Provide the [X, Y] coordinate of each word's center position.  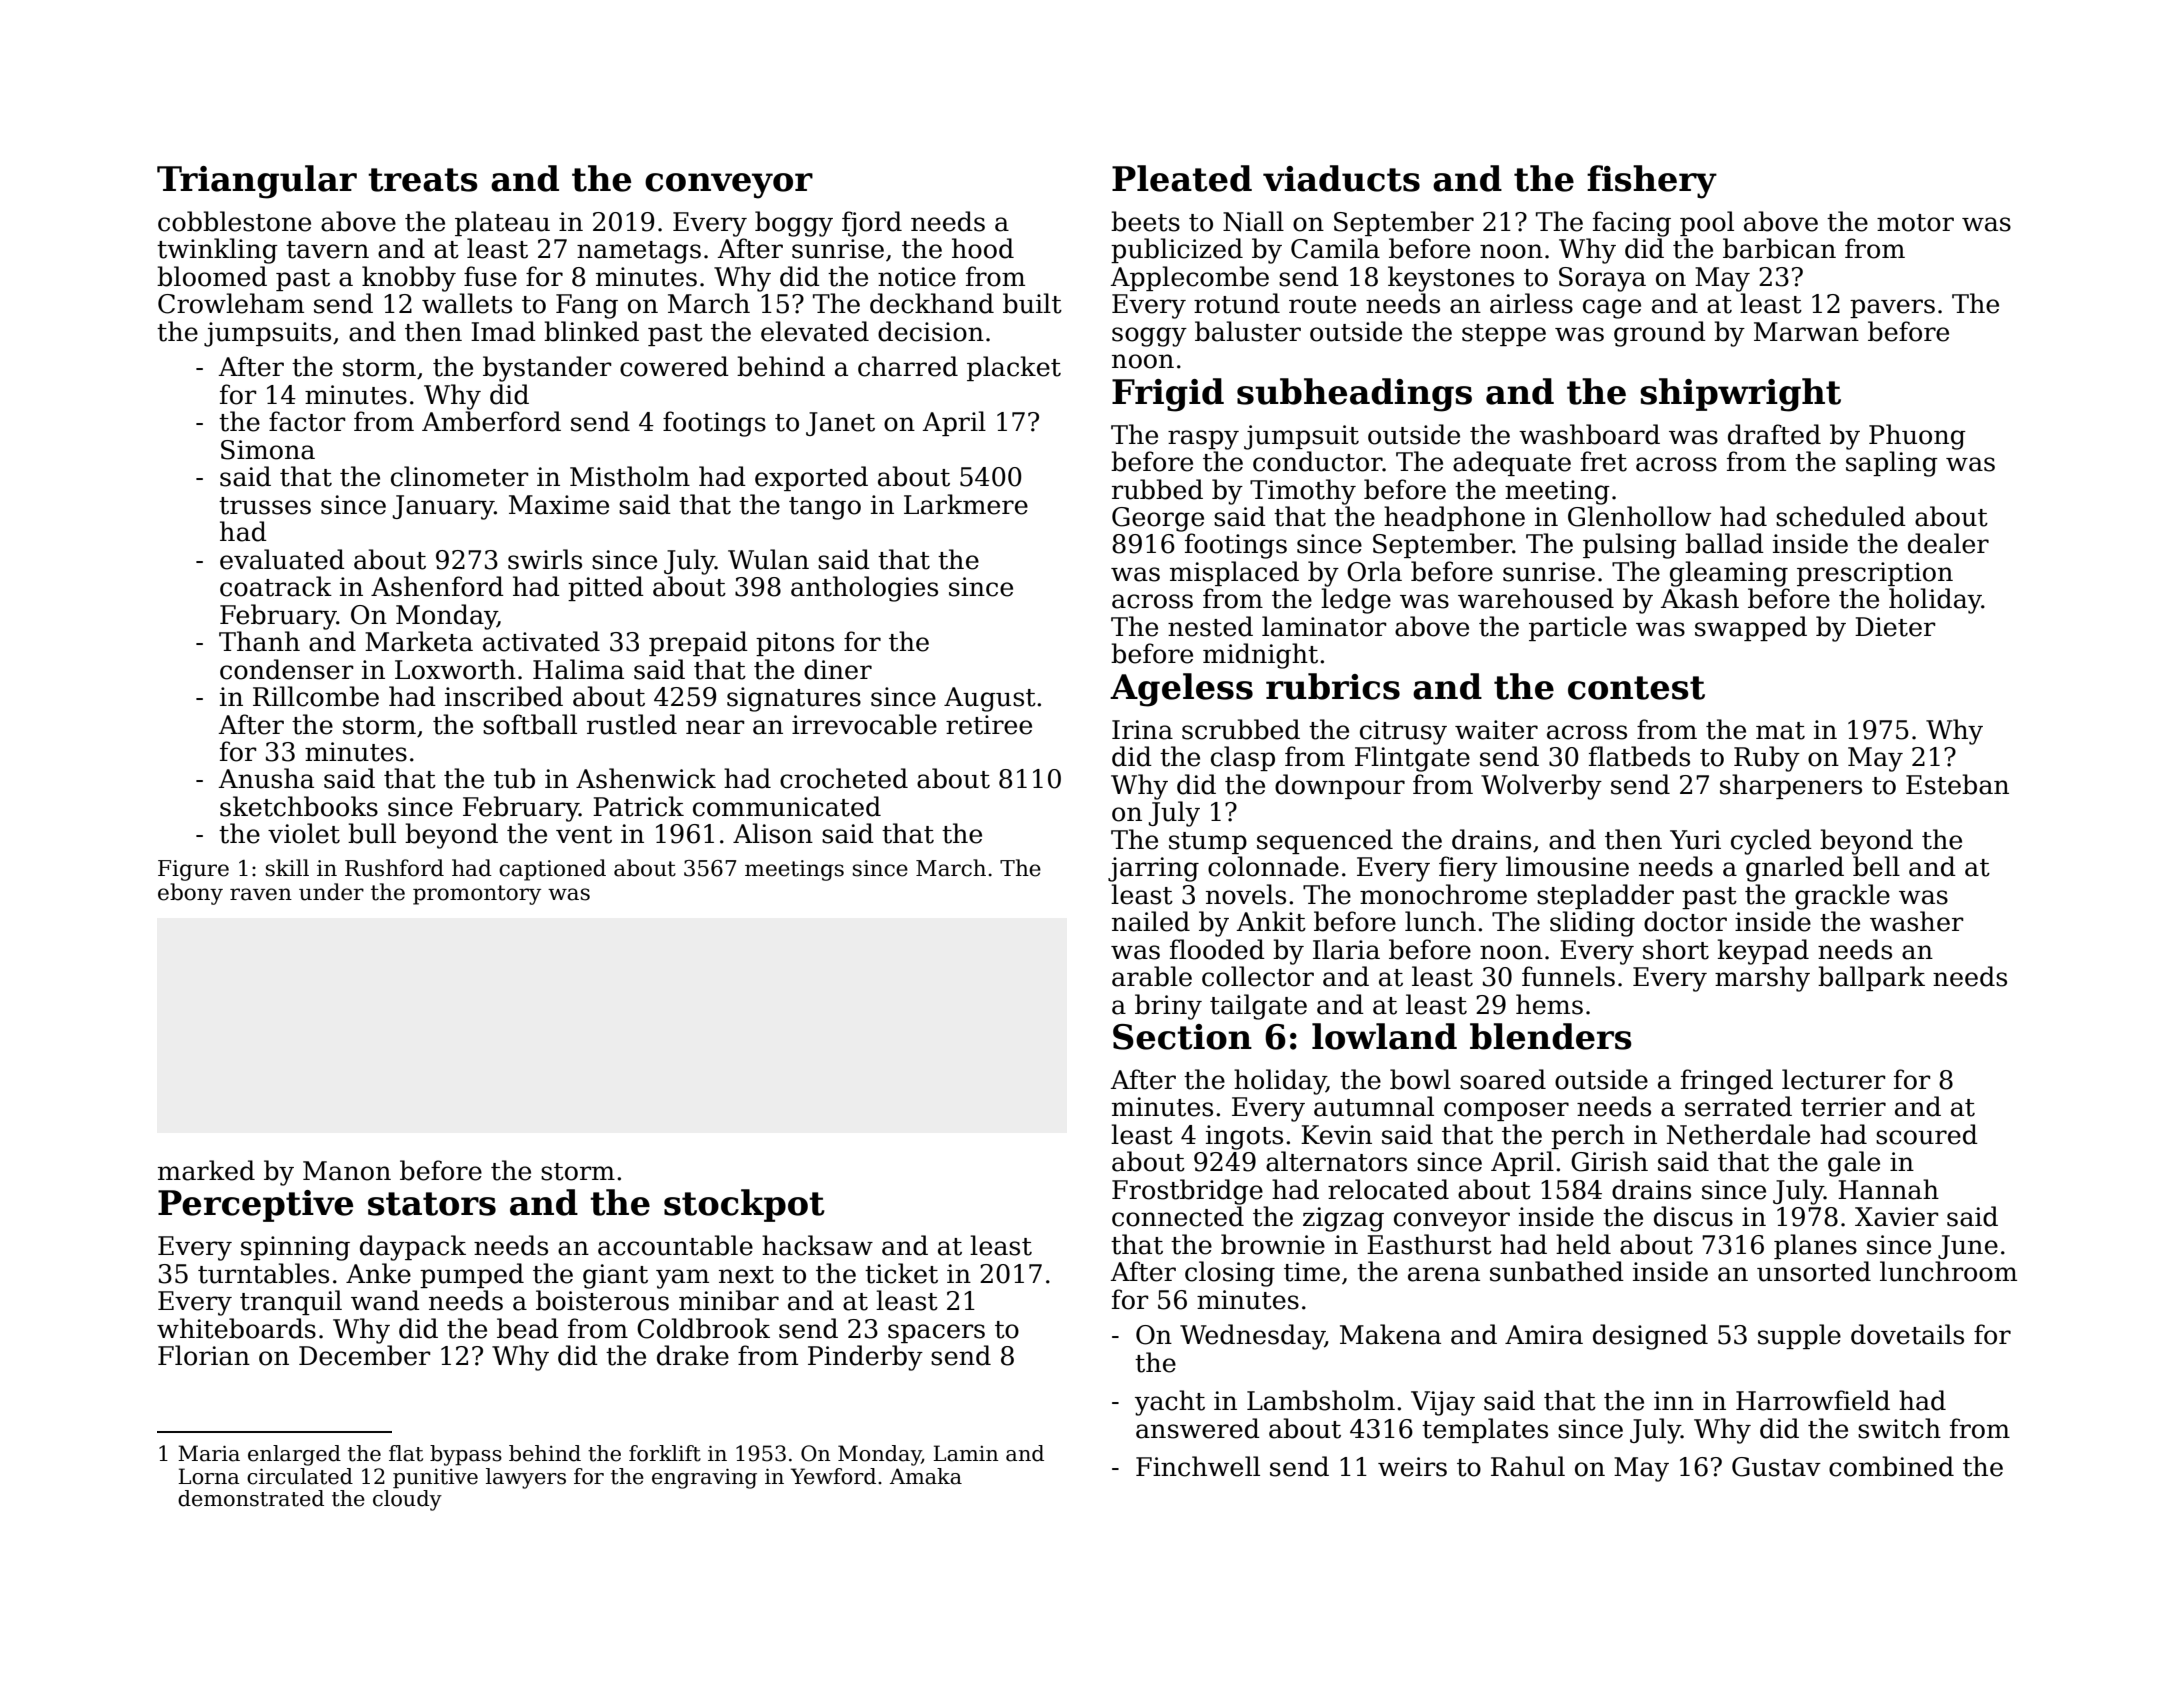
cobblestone [234, 221]
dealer [1948, 543]
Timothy [1303, 492]
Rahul [1528, 1466]
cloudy [407, 1500]
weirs [1412, 1467]
